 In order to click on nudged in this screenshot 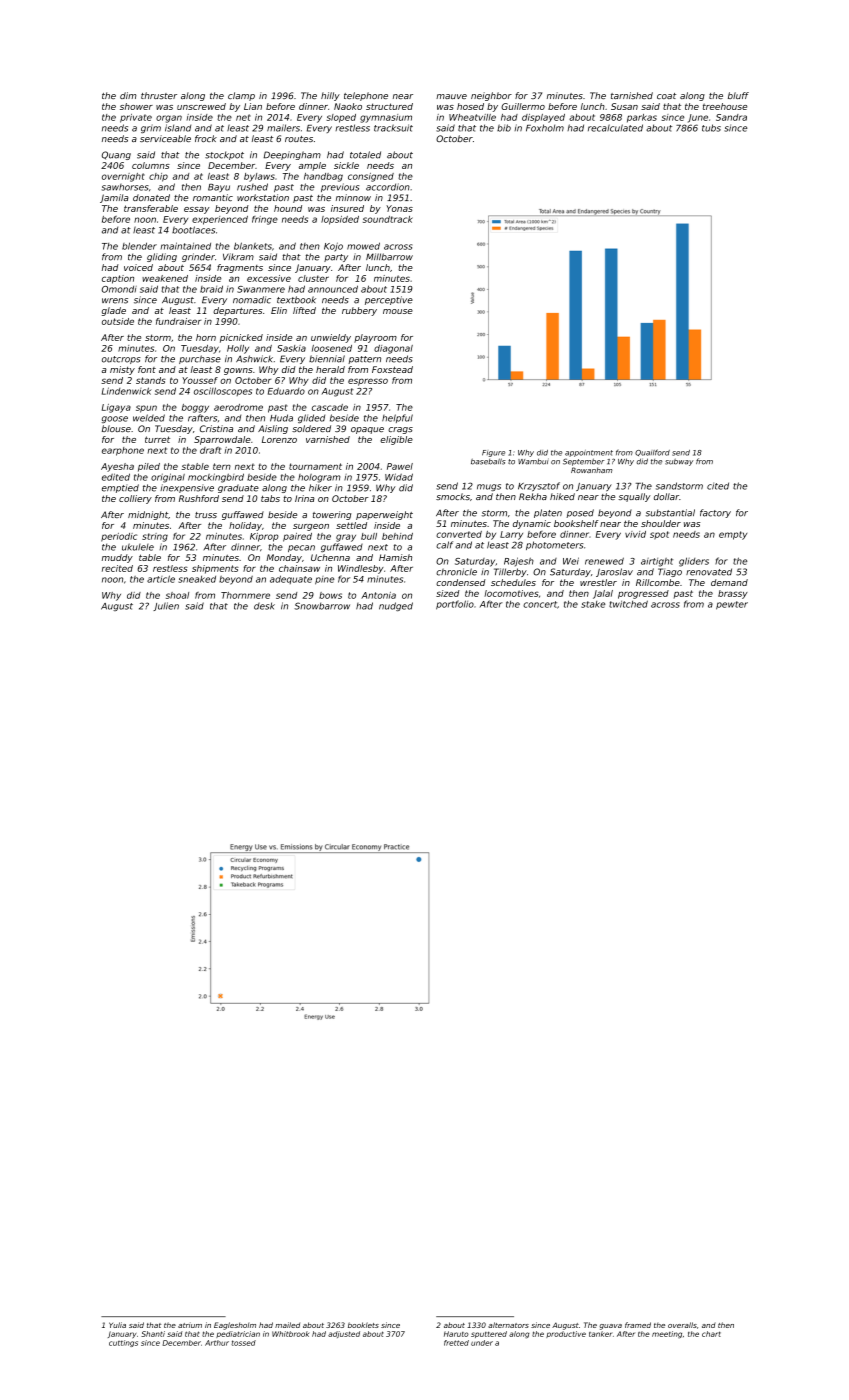, I will do `click(396, 606)`.
